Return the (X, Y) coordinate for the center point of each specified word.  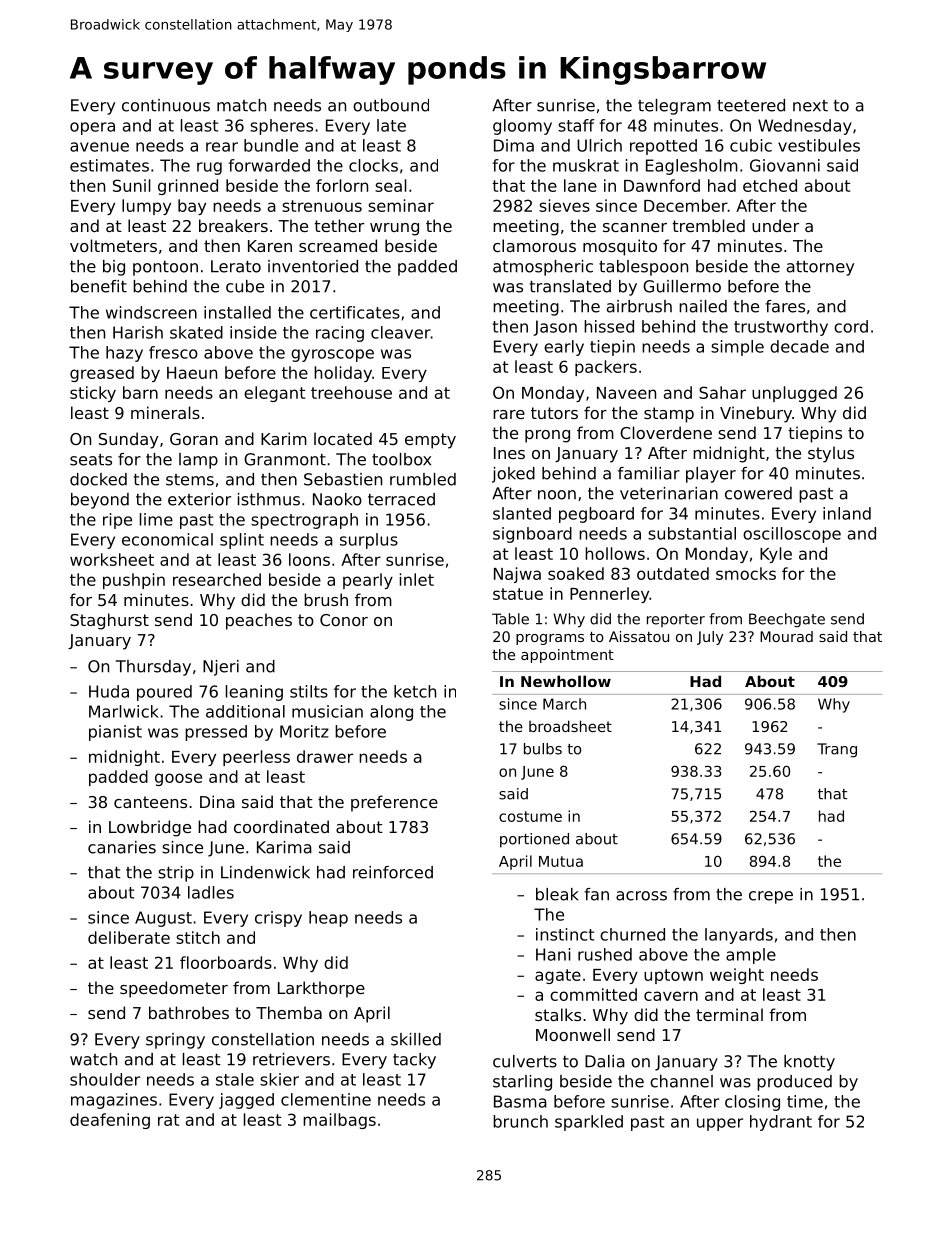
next (810, 106)
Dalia (605, 1061)
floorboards (226, 962)
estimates (109, 165)
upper (720, 1124)
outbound (391, 105)
